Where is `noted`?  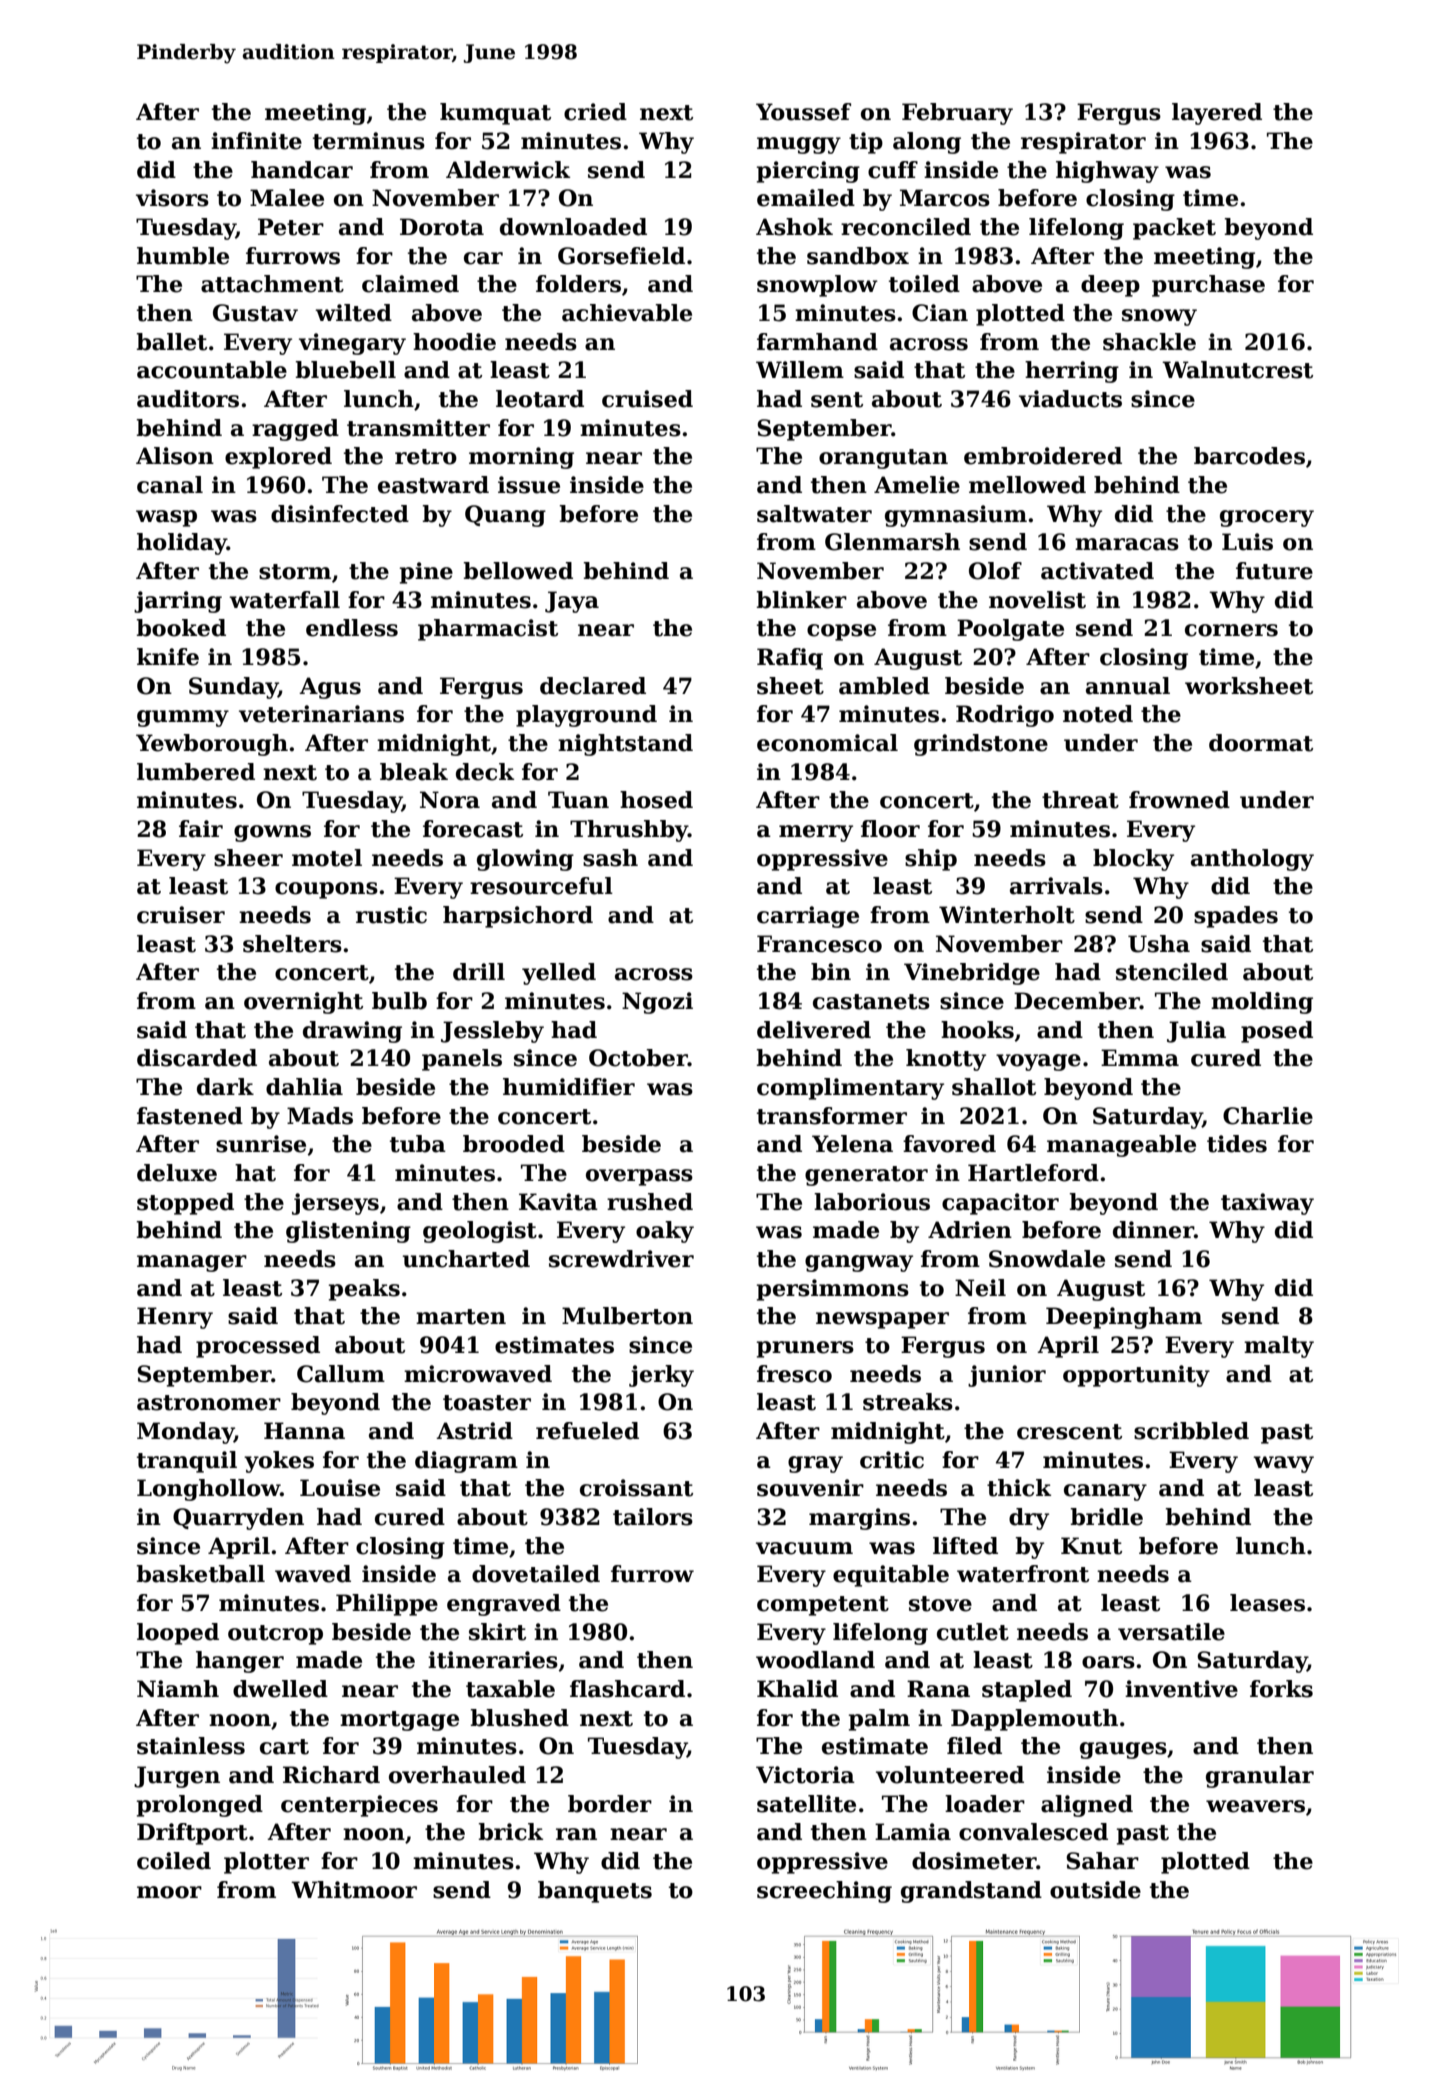
noted is located at coordinates (1098, 714).
